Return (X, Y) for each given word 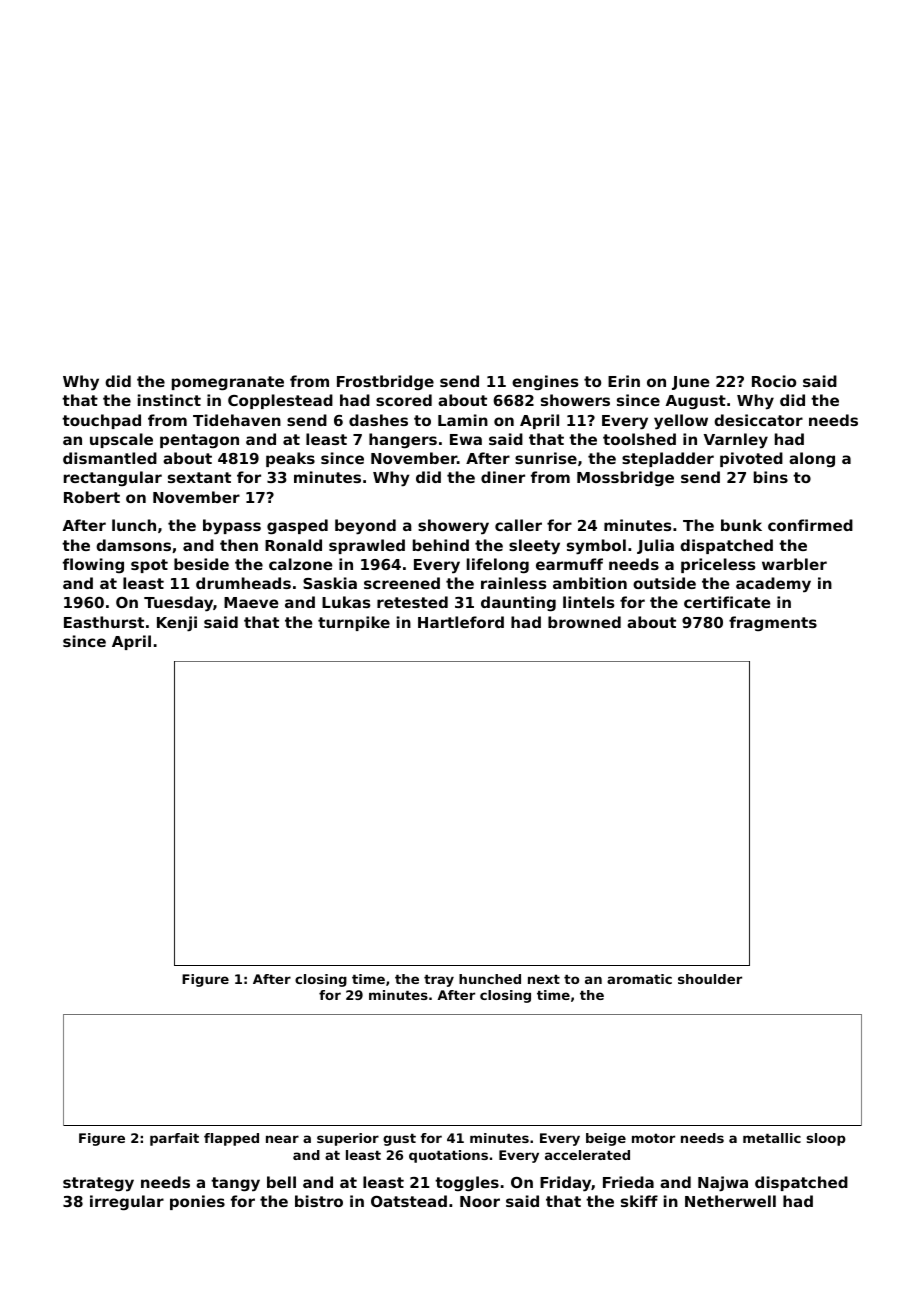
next (544, 979)
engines (545, 382)
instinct (169, 400)
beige (606, 1139)
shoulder (710, 979)
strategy (98, 1184)
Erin (624, 381)
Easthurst (104, 622)
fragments (773, 623)
